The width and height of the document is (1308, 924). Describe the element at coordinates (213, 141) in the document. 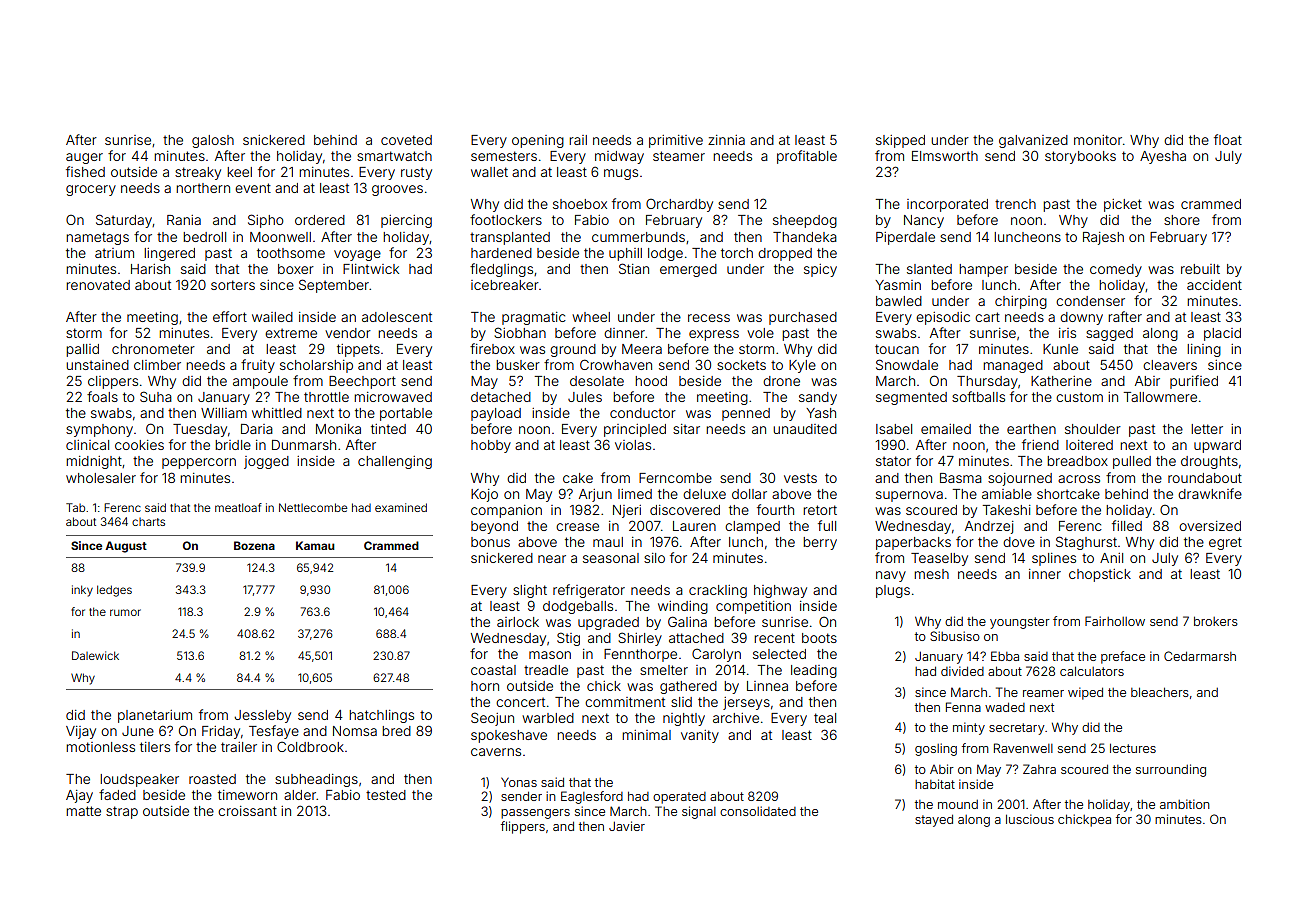

I see `galosh` at that location.
